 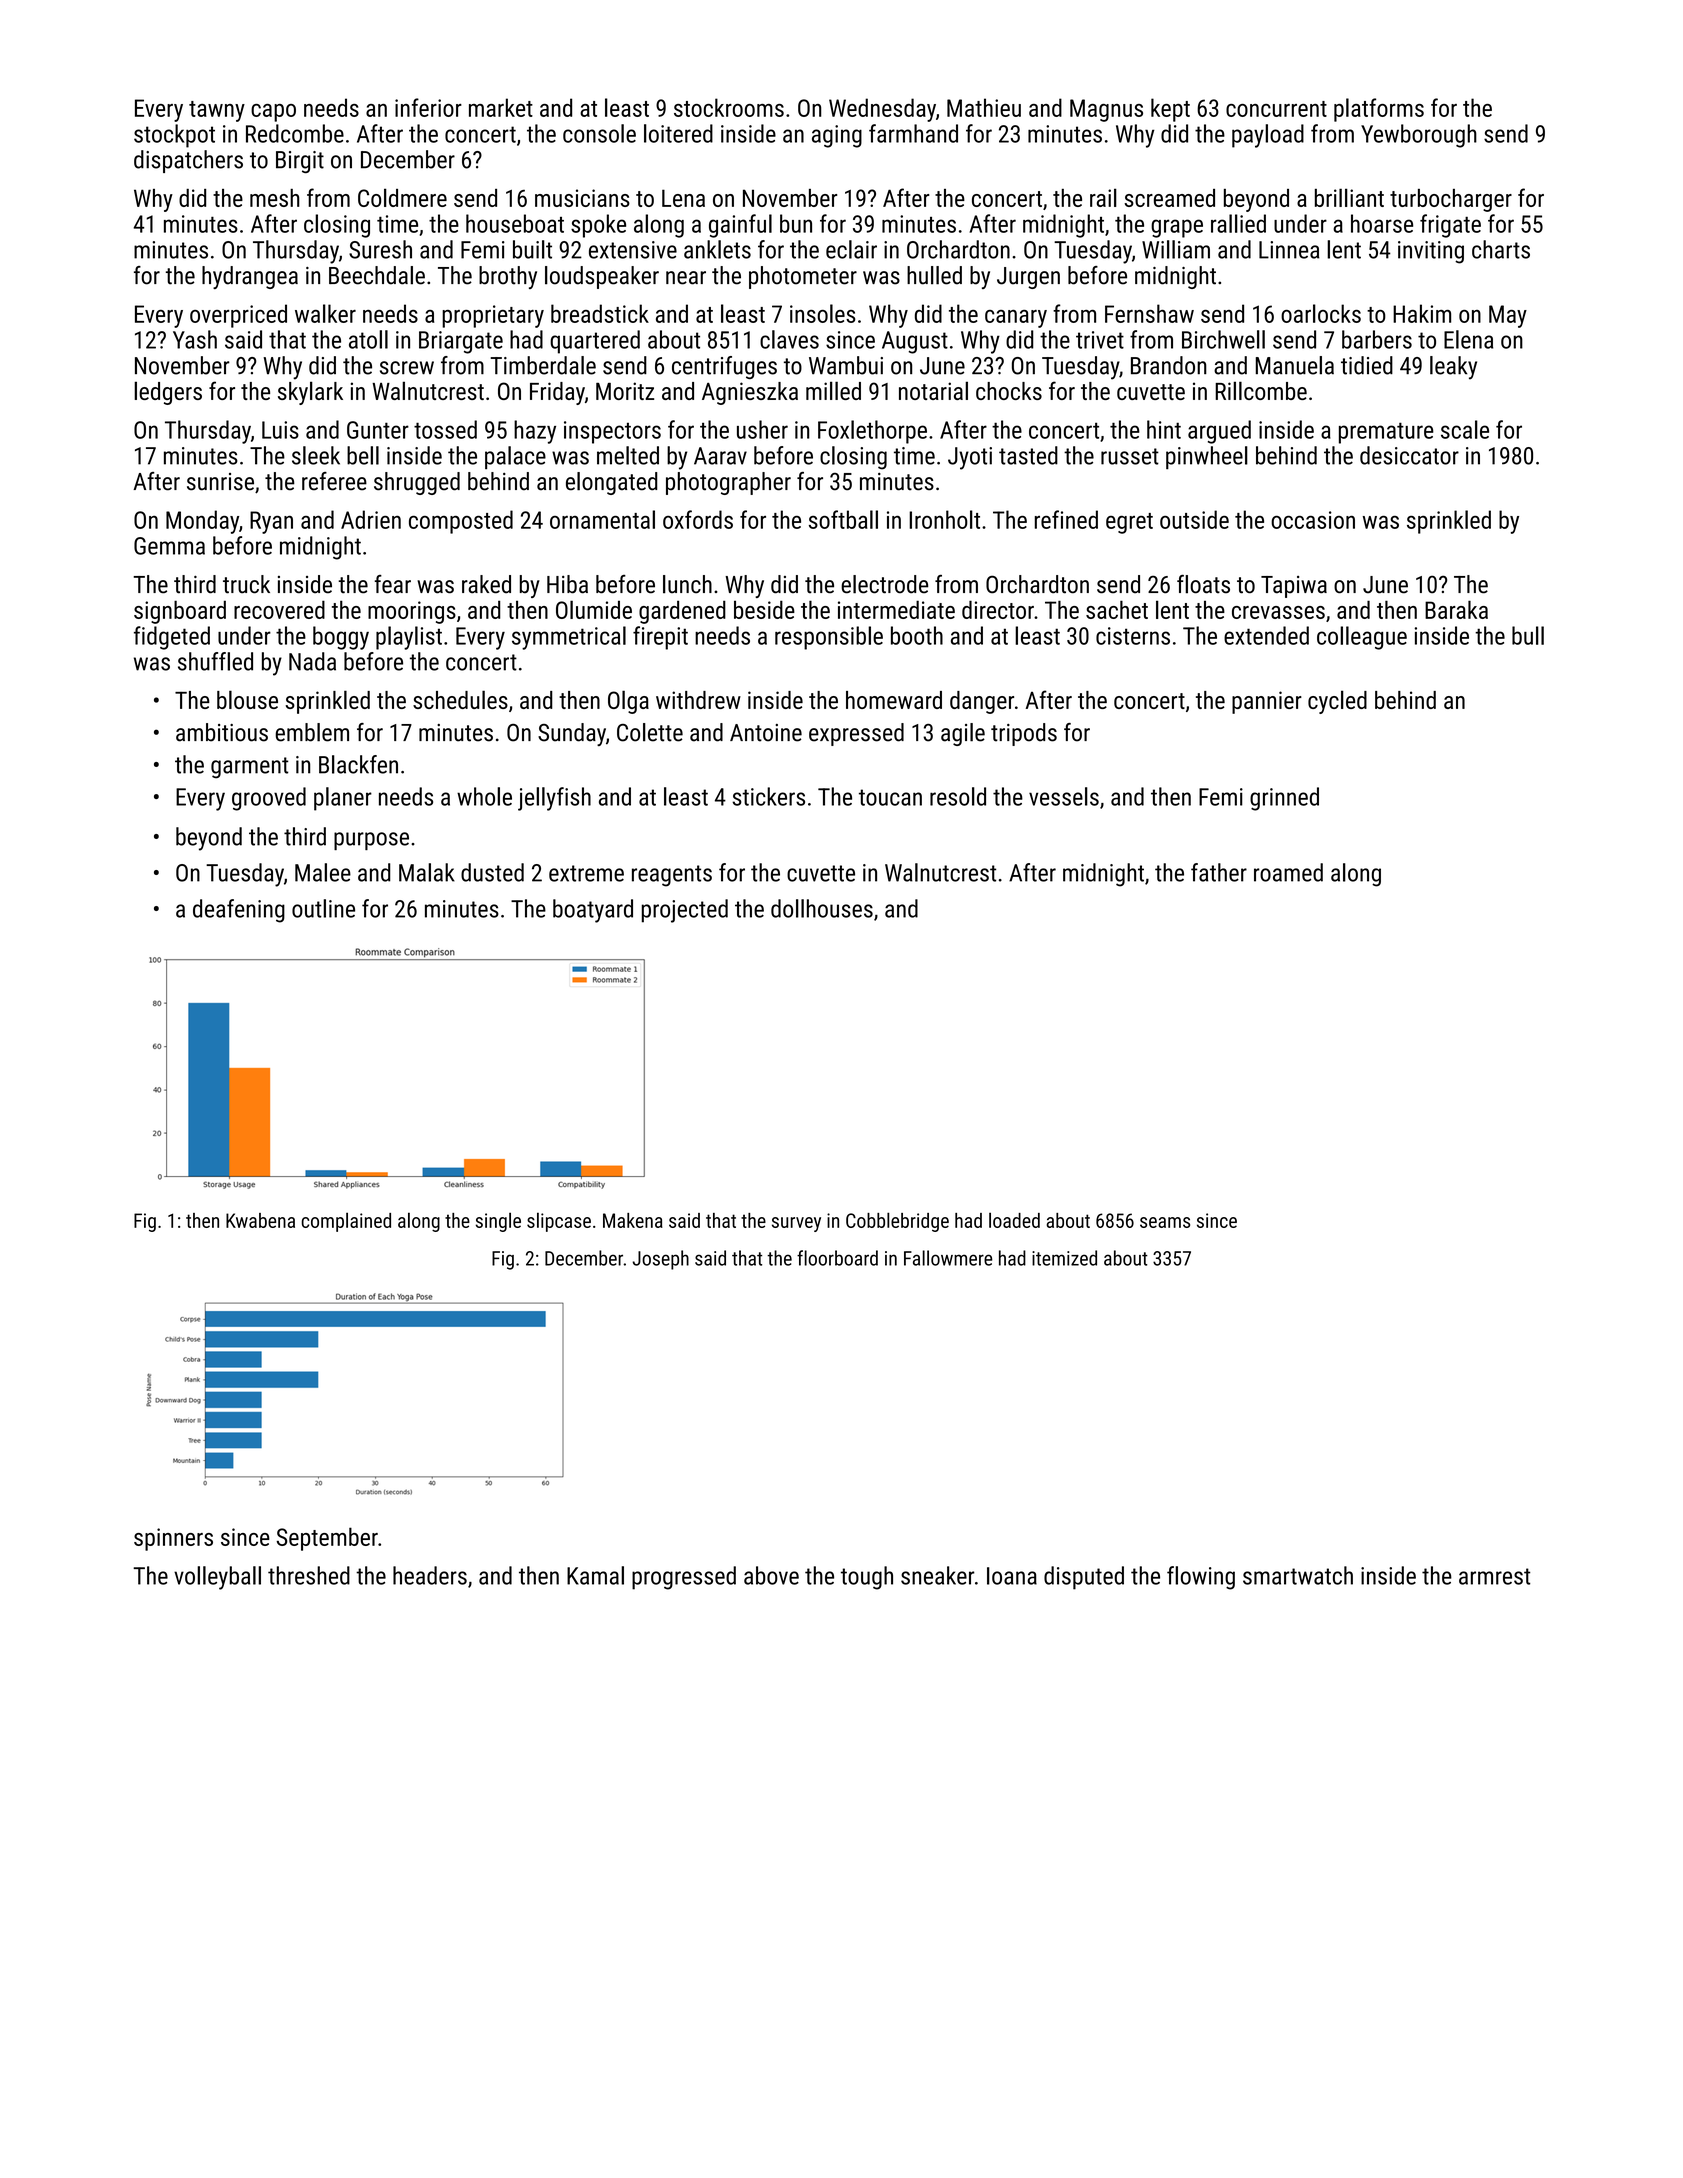 I want to click on inferior, so click(x=428, y=107).
